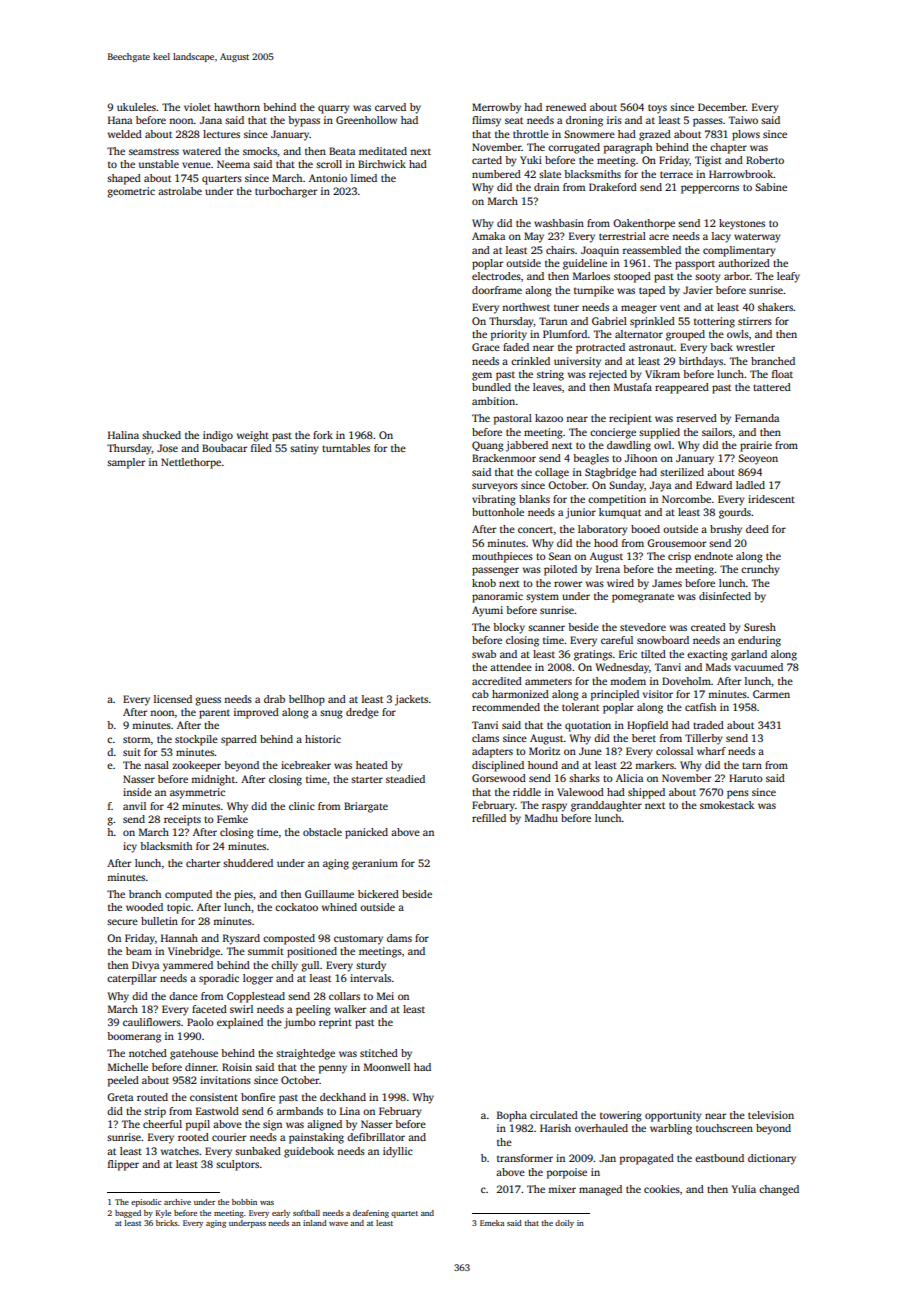  What do you see at coordinates (512, 1116) in the page?
I see `Bopha` at bounding box center [512, 1116].
